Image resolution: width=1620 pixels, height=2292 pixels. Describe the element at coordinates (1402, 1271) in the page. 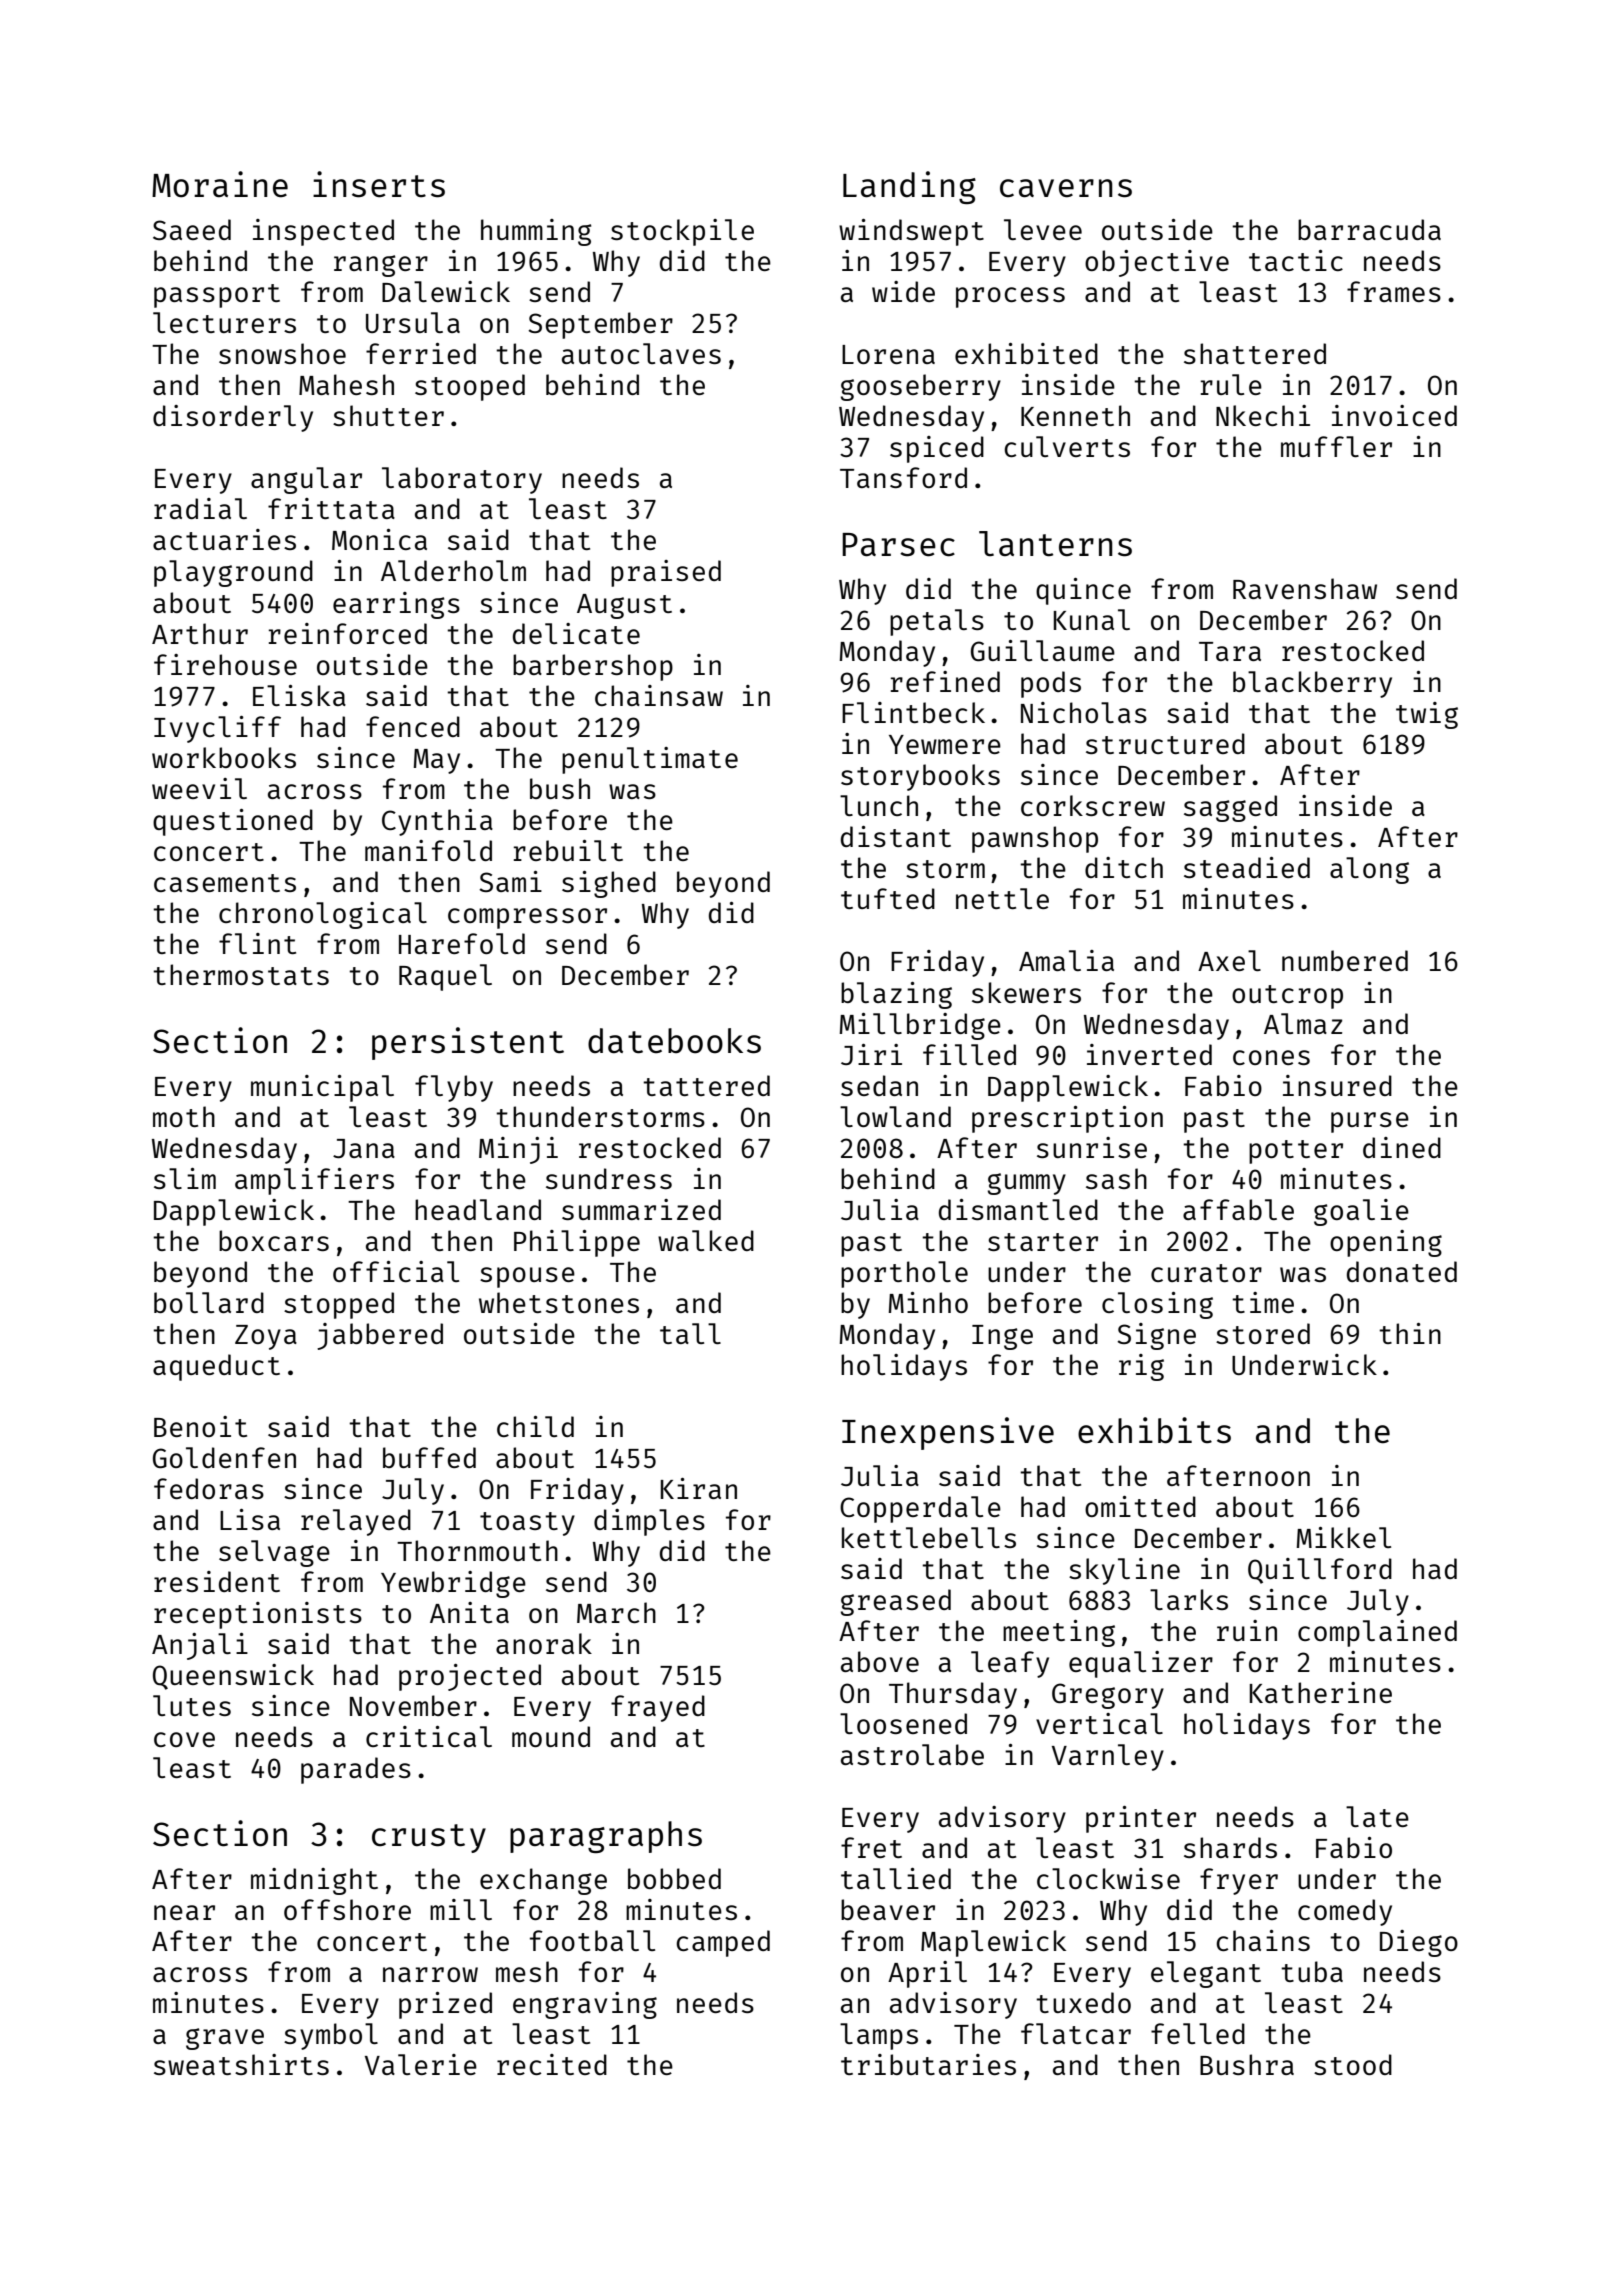

I see `donated` at that location.
